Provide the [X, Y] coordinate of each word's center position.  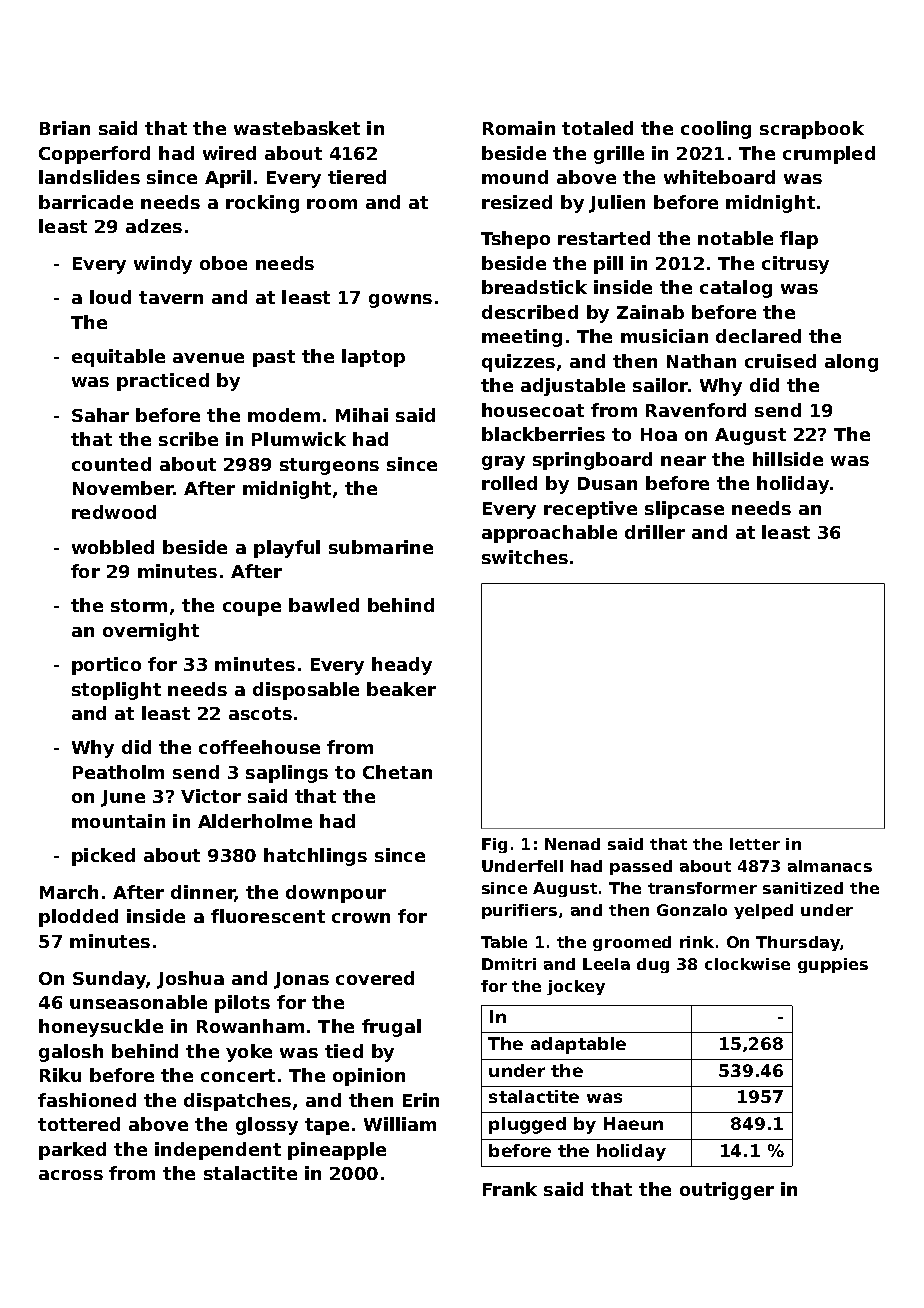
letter [755, 844]
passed [641, 867]
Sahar [100, 415]
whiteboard [719, 177]
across [71, 1175]
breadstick [534, 287]
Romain [519, 128]
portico [106, 666]
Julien [617, 204]
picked [103, 857]
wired [229, 153]
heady [402, 666]
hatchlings [315, 857]
